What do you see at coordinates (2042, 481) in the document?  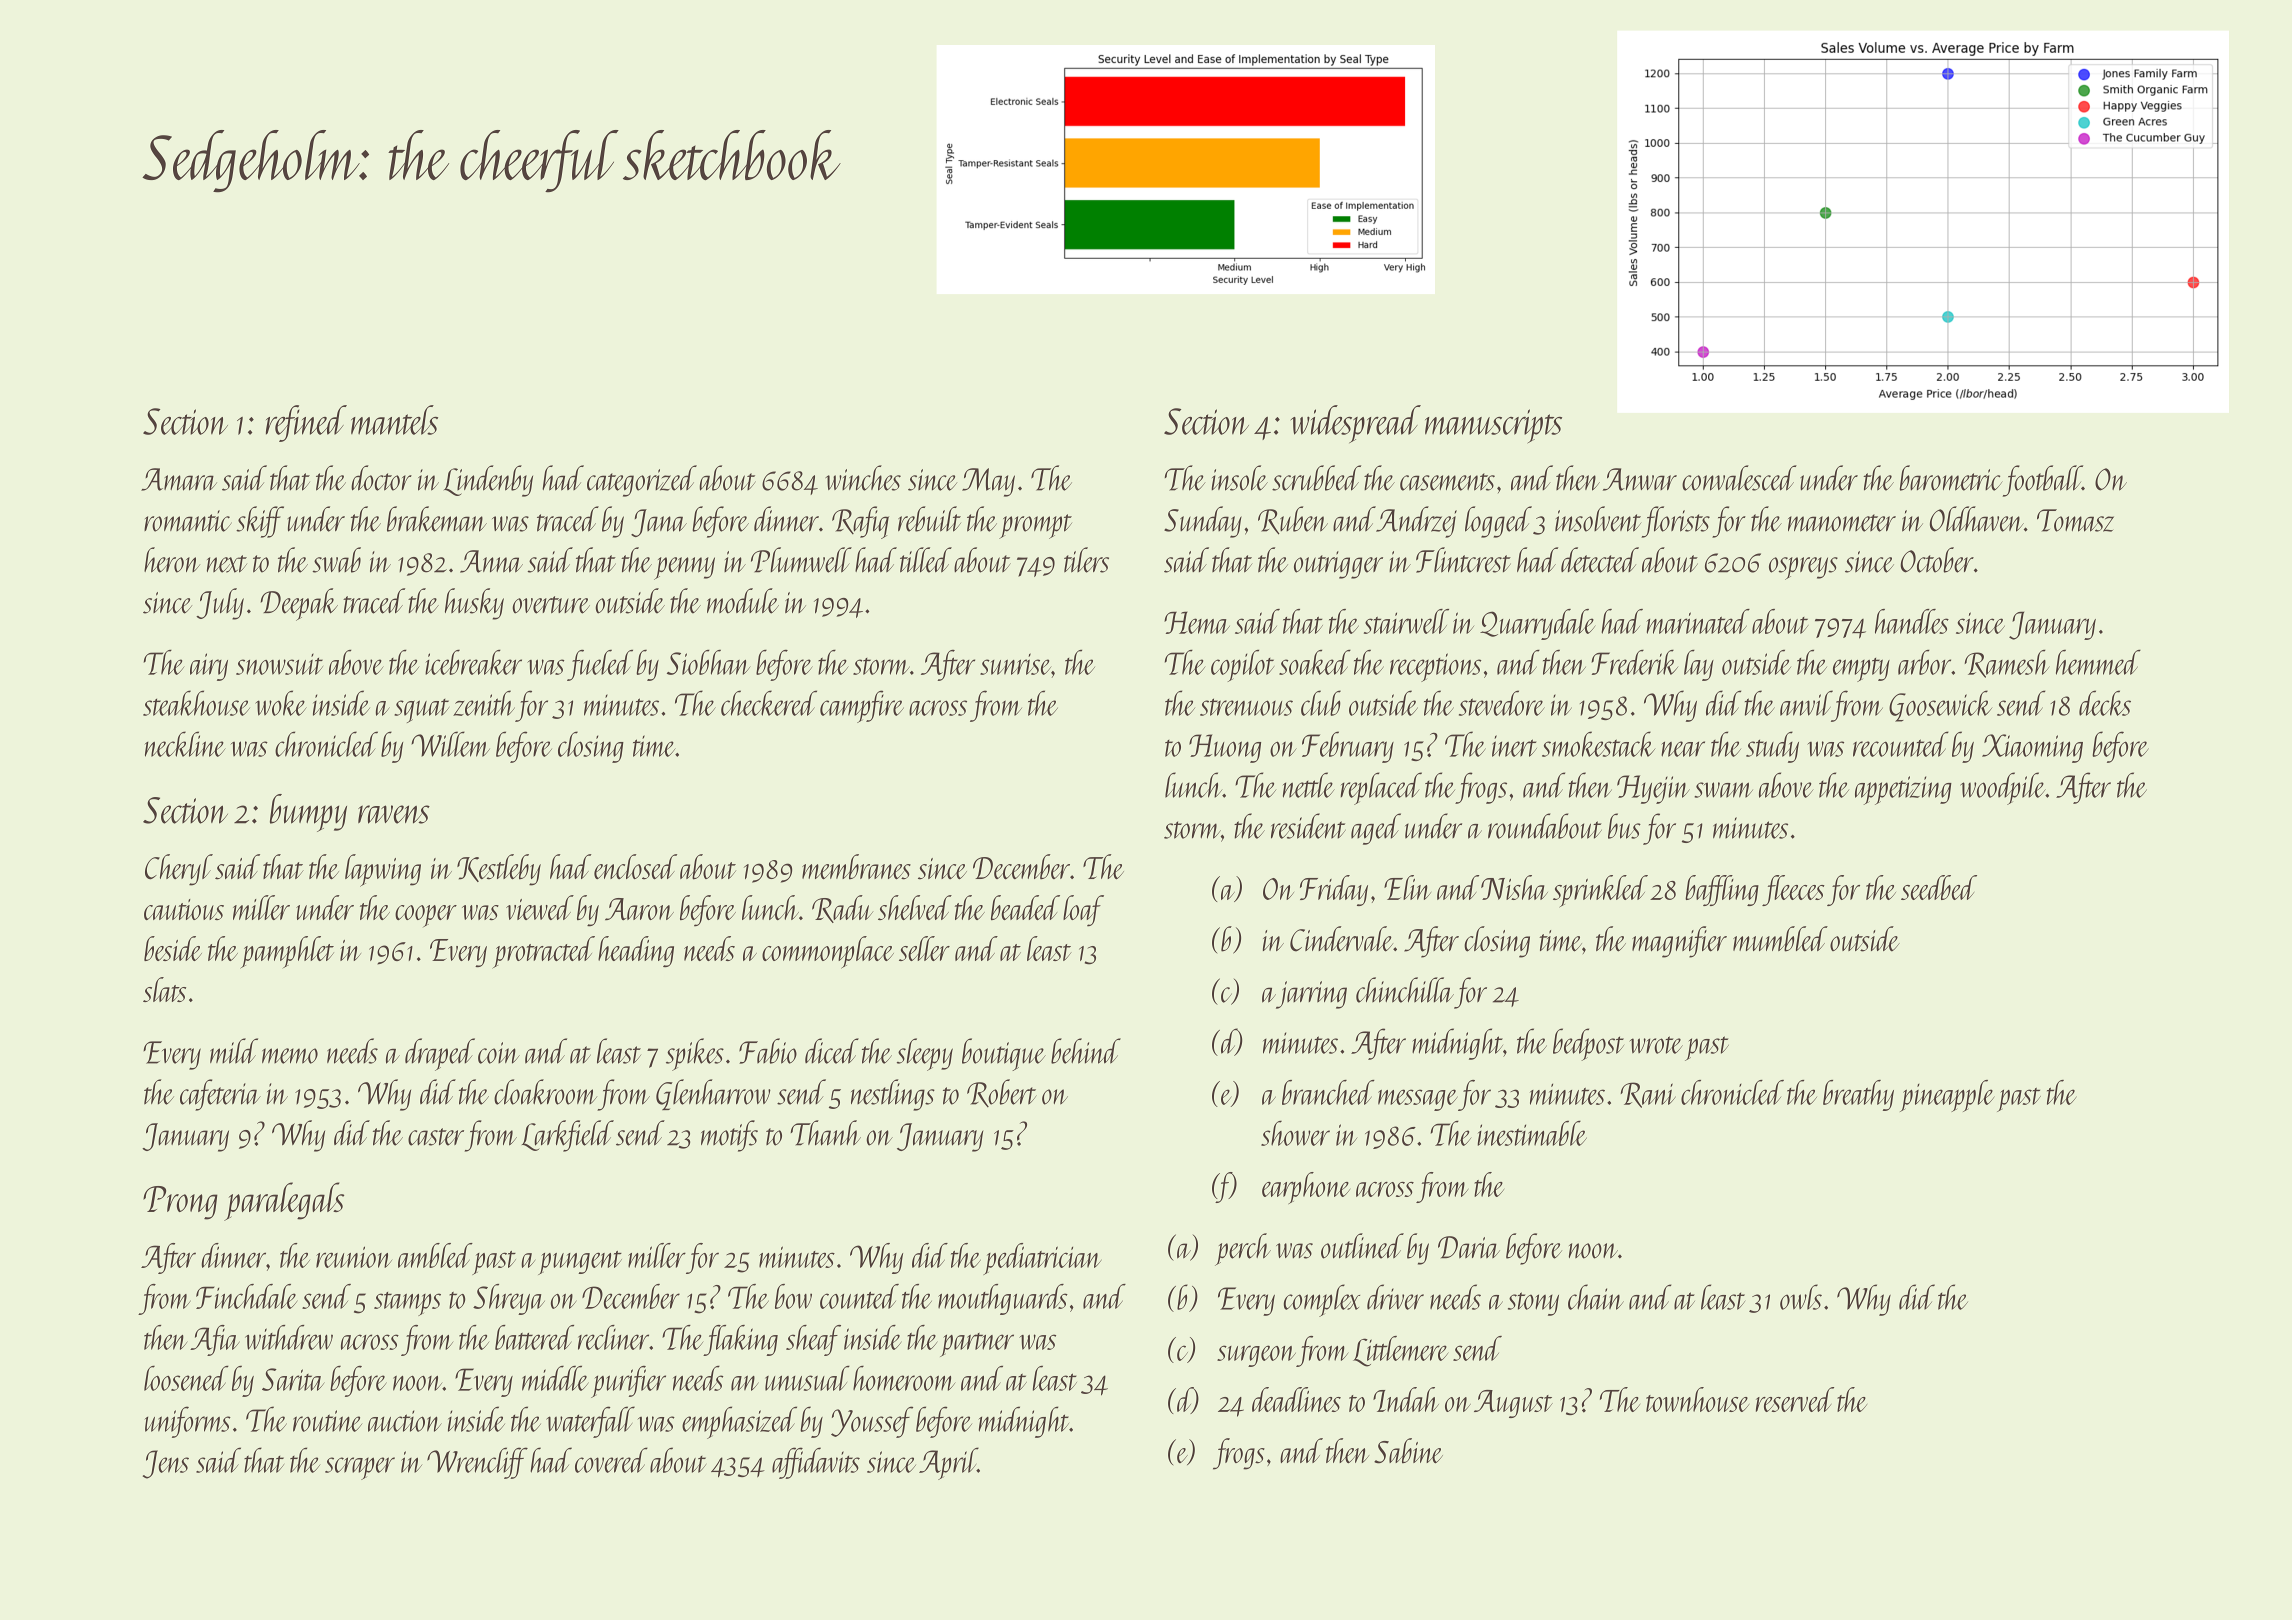 I see `football` at bounding box center [2042, 481].
